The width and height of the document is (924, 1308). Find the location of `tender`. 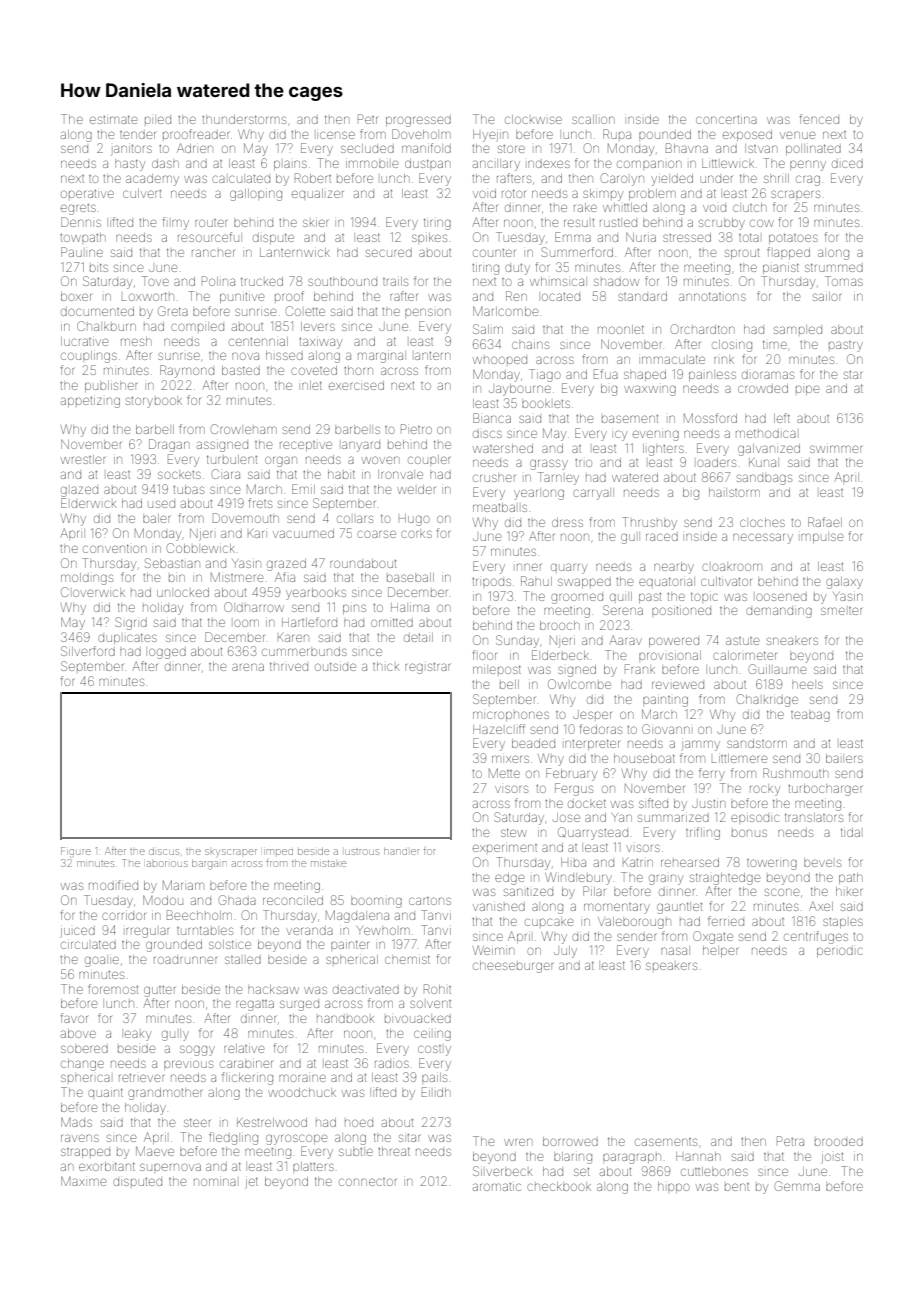

tender is located at coordinates (138, 135).
